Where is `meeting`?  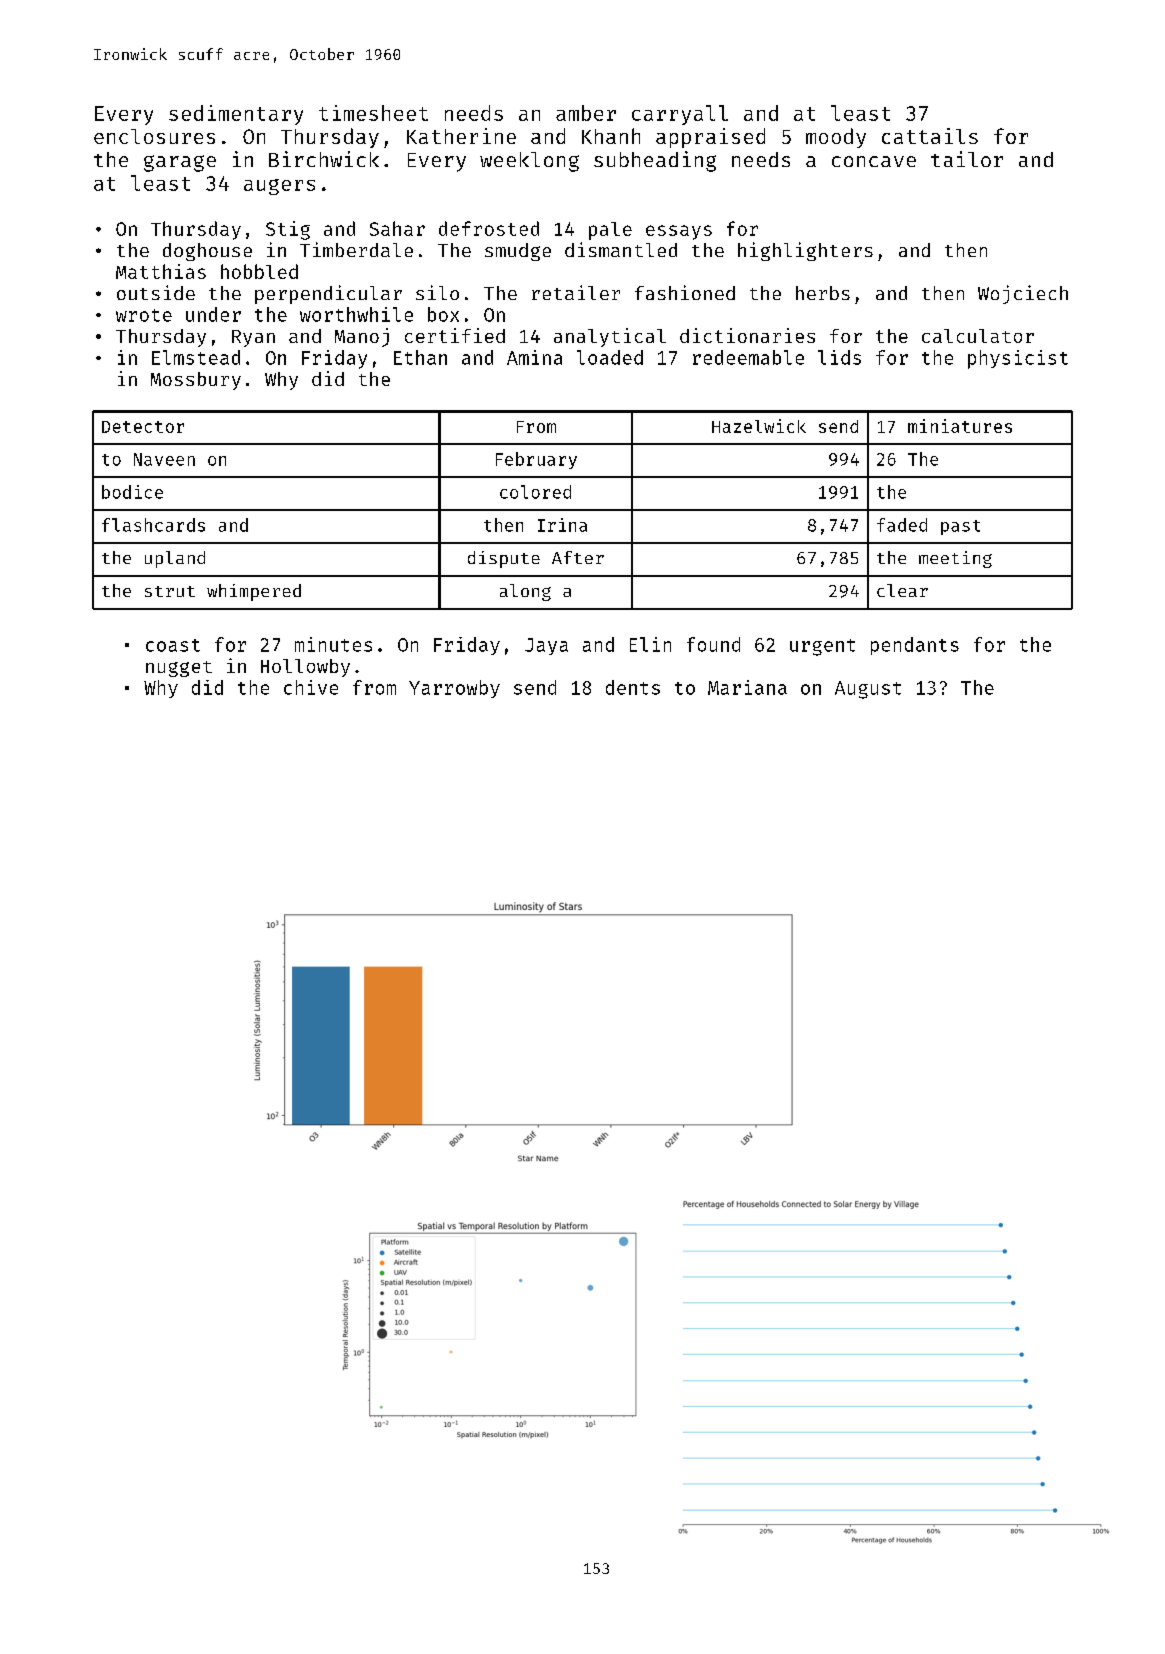 meeting is located at coordinates (955, 559).
